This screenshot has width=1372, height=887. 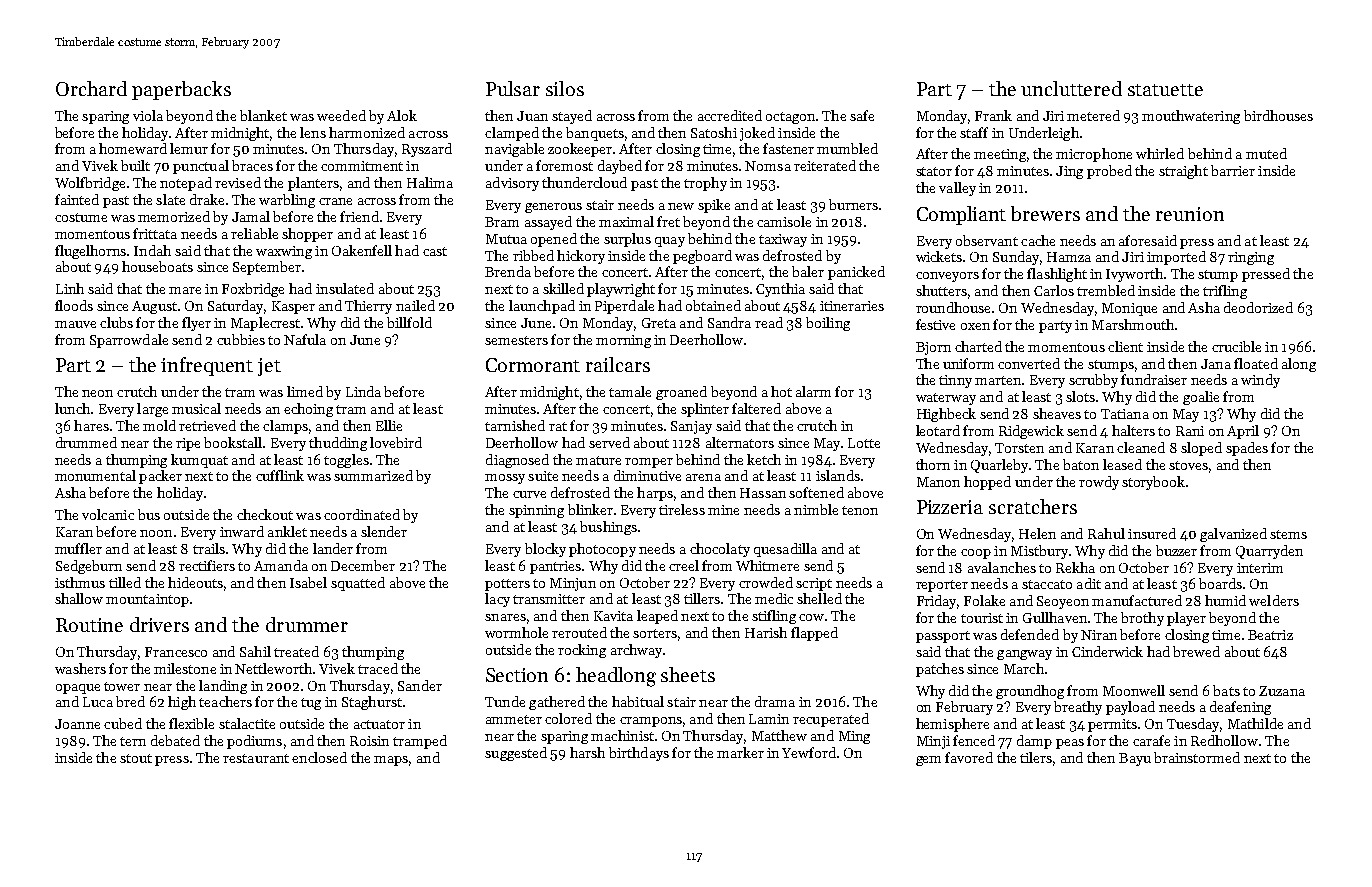 I want to click on daybed, so click(x=620, y=167).
